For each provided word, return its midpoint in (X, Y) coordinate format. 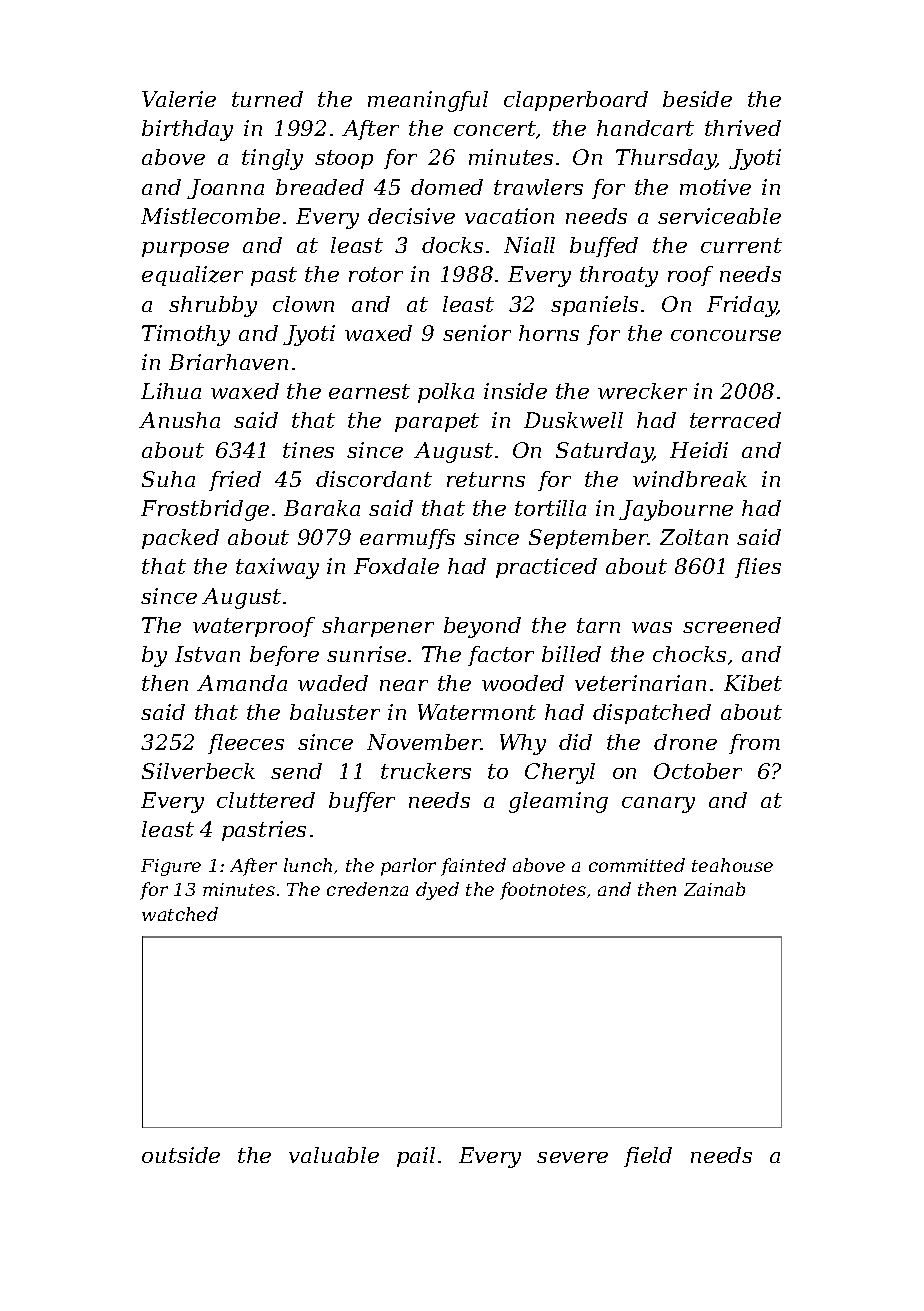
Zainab (714, 889)
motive (715, 187)
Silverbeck (198, 771)
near (404, 685)
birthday (187, 130)
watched (180, 914)
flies (758, 568)
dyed (437, 891)
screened (732, 625)
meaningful (428, 101)
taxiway (277, 568)
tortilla (550, 508)
